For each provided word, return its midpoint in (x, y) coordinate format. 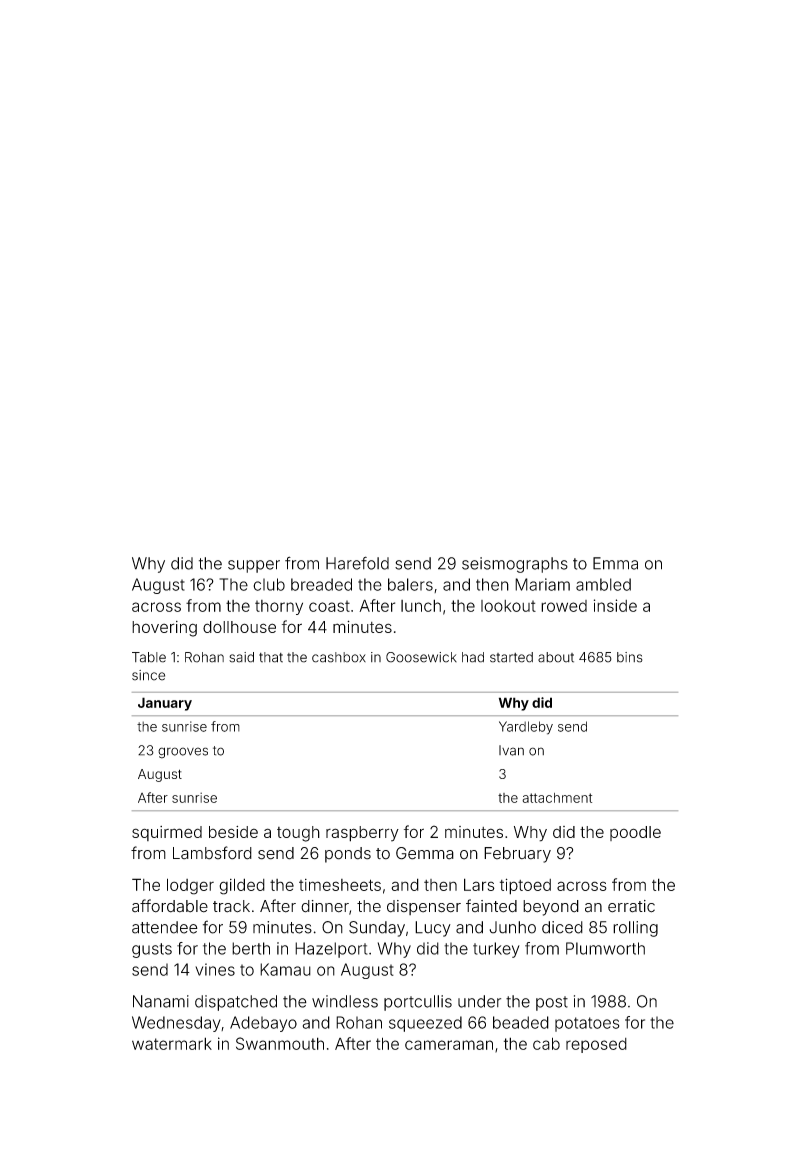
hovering (164, 629)
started (511, 657)
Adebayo (263, 1024)
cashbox (339, 657)
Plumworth (605, 948)
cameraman (449, 1045)
